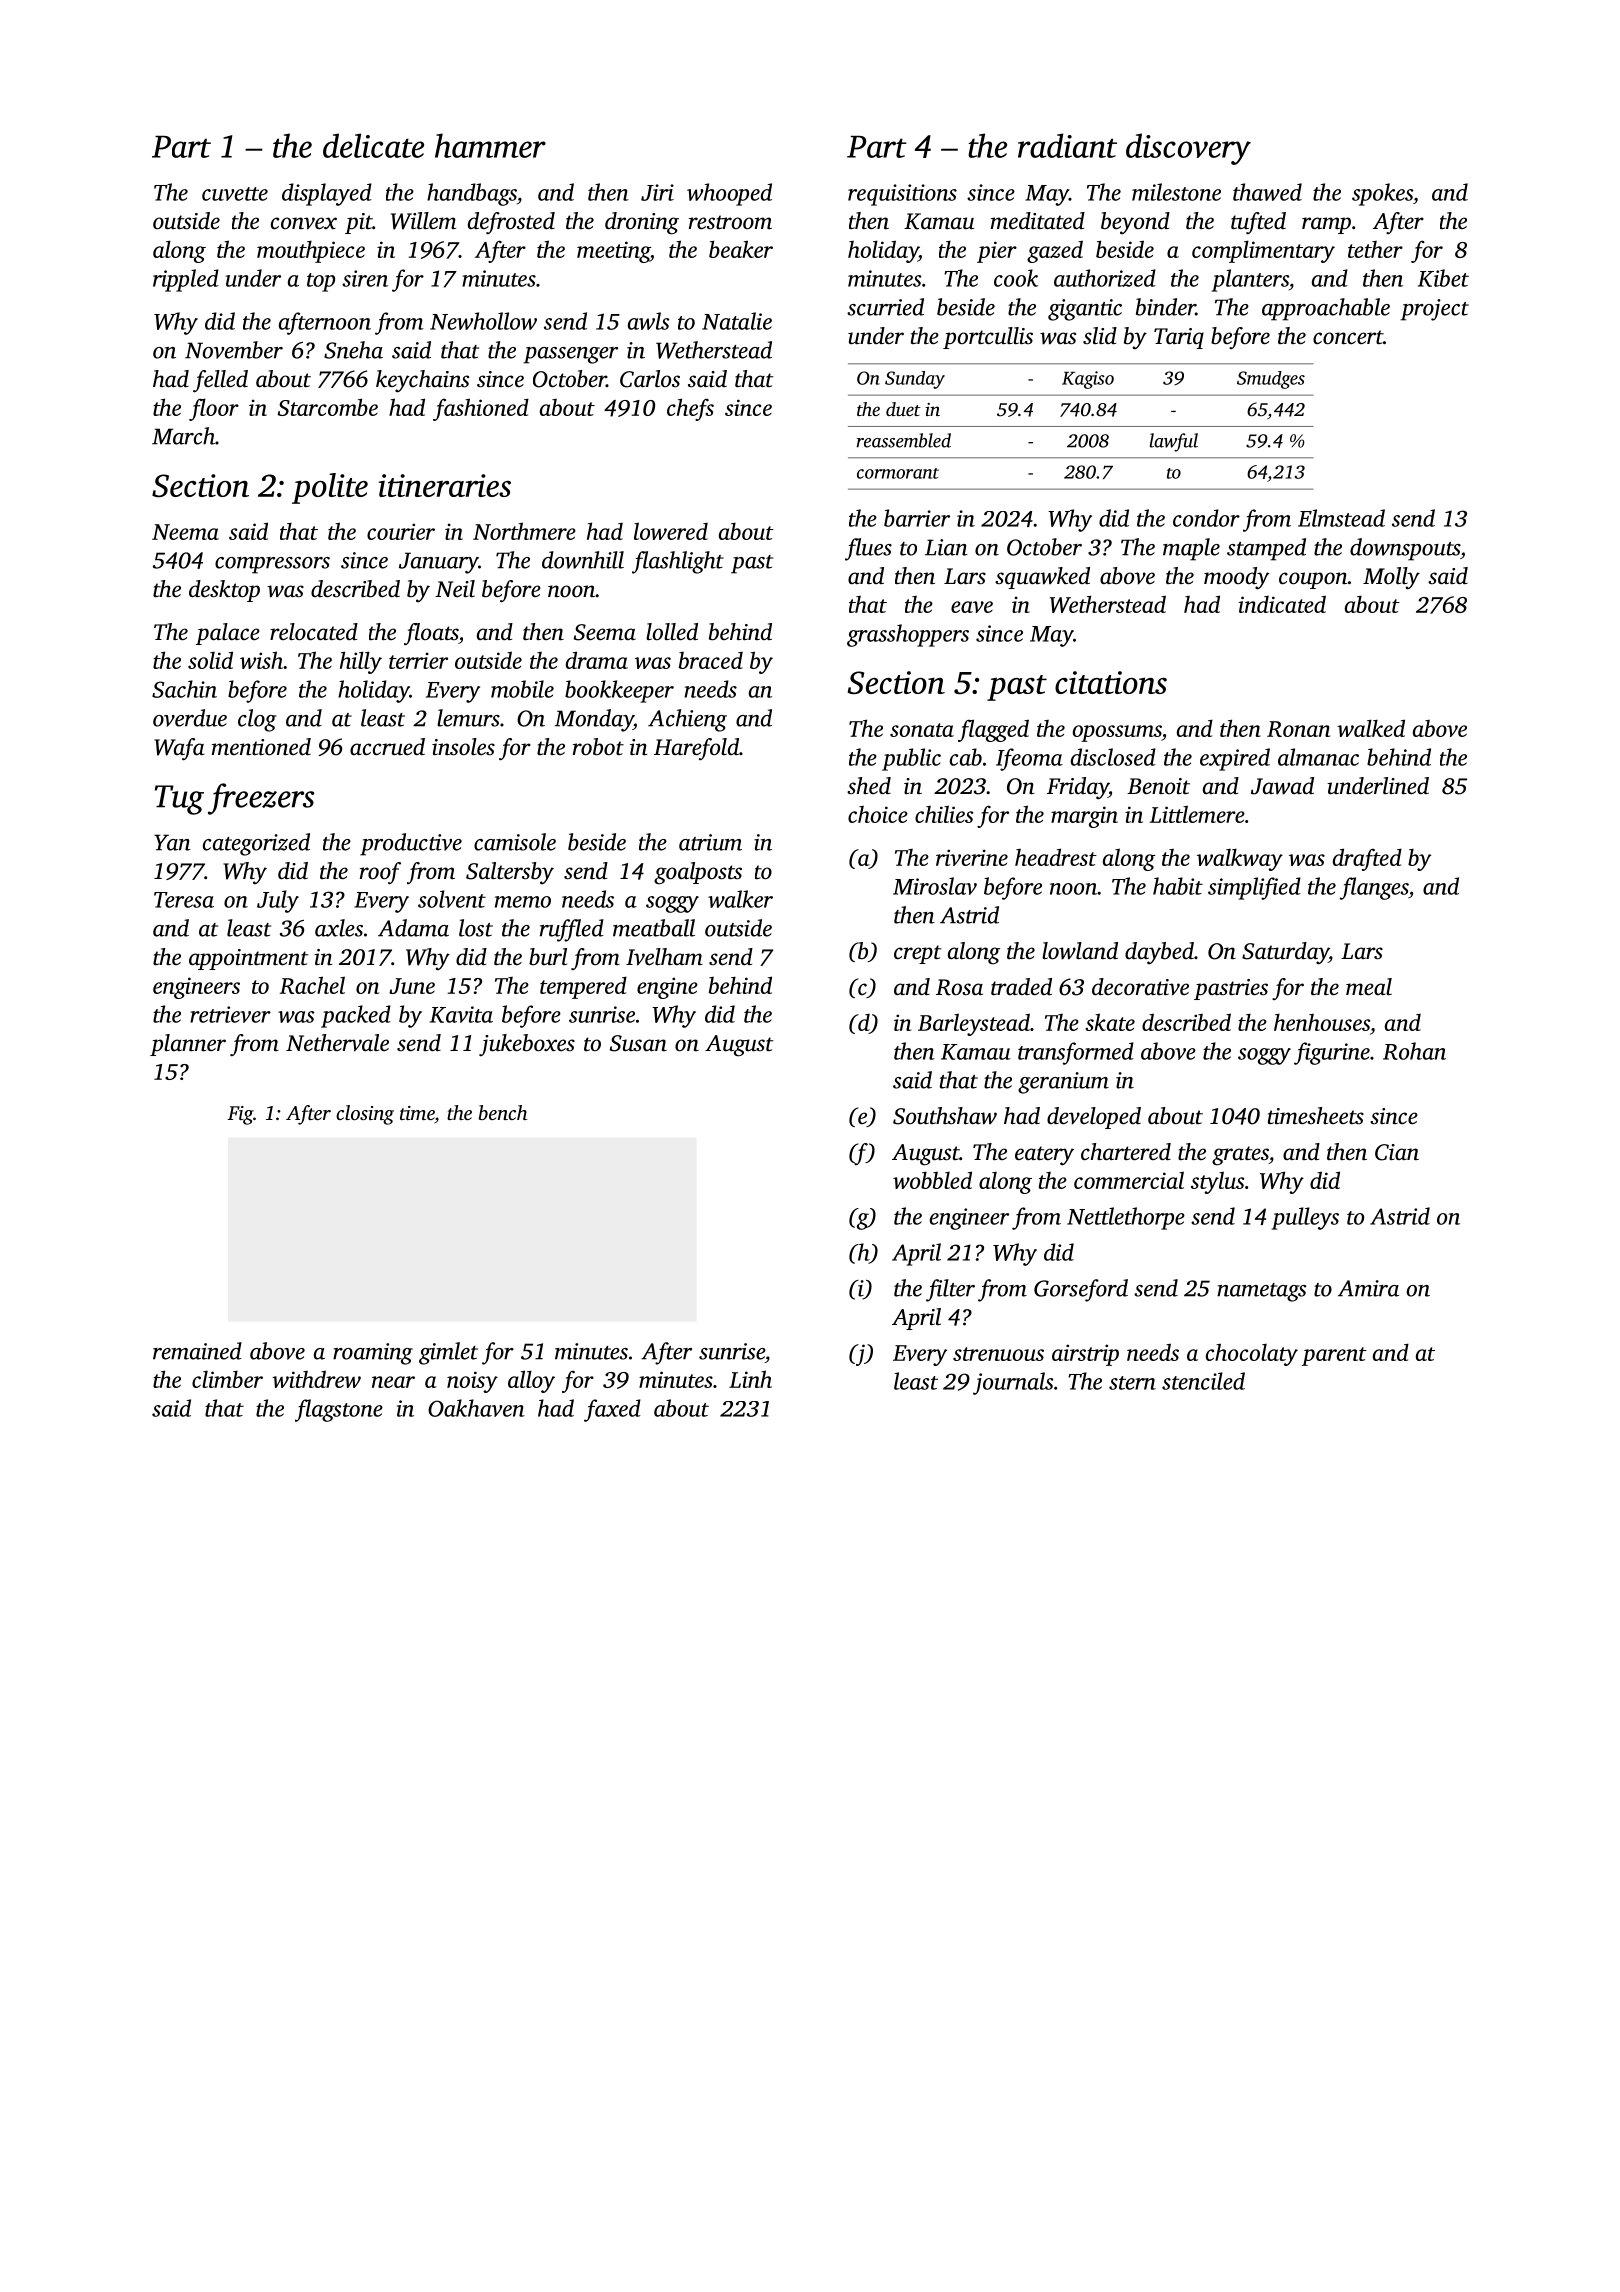 This screenshot has width=1620, height=2292. I want to click on planters, so click(1250, 280).
